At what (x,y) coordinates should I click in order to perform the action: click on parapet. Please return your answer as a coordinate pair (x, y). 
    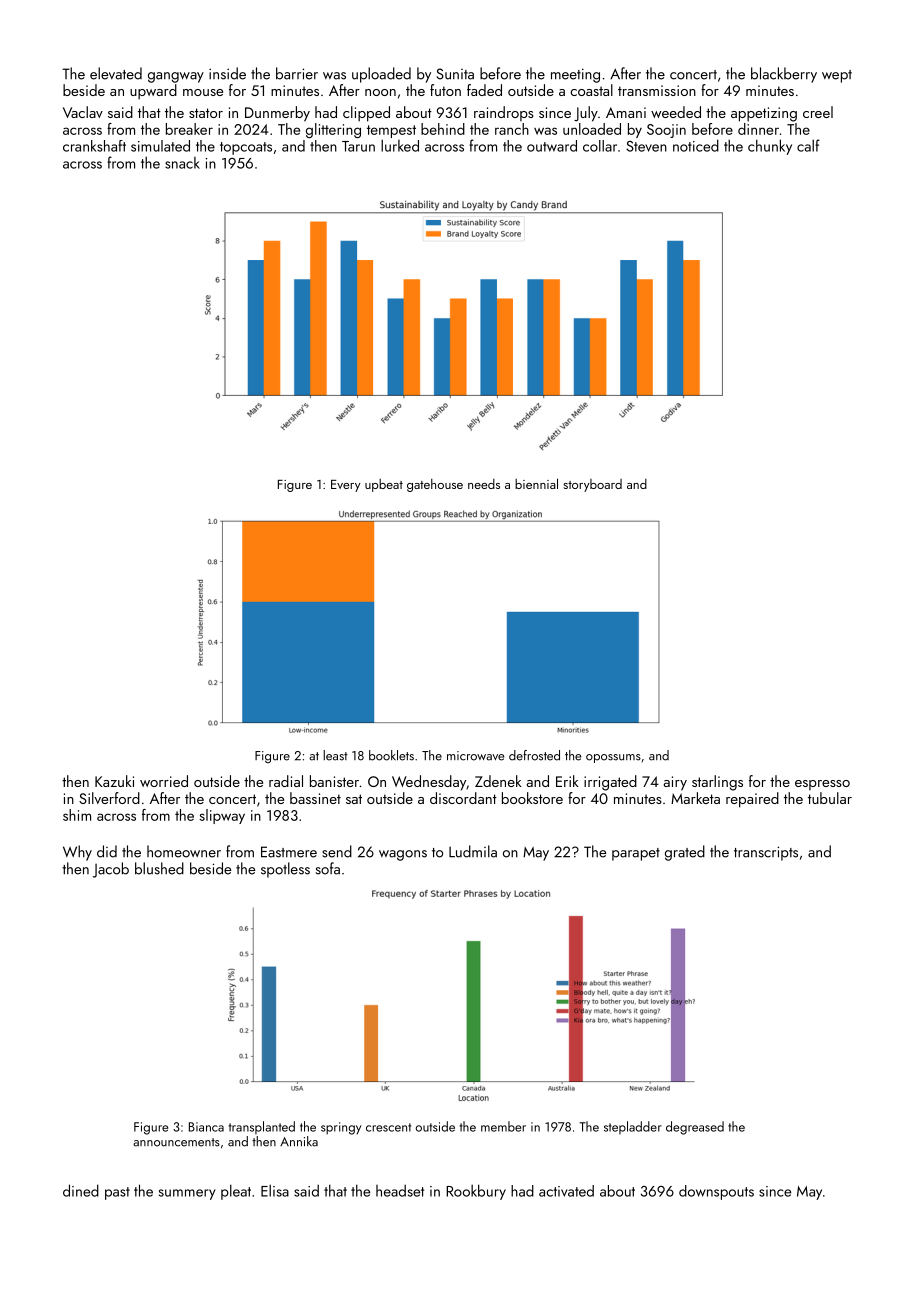
    Looking at the image, I should click on (636, 854).
